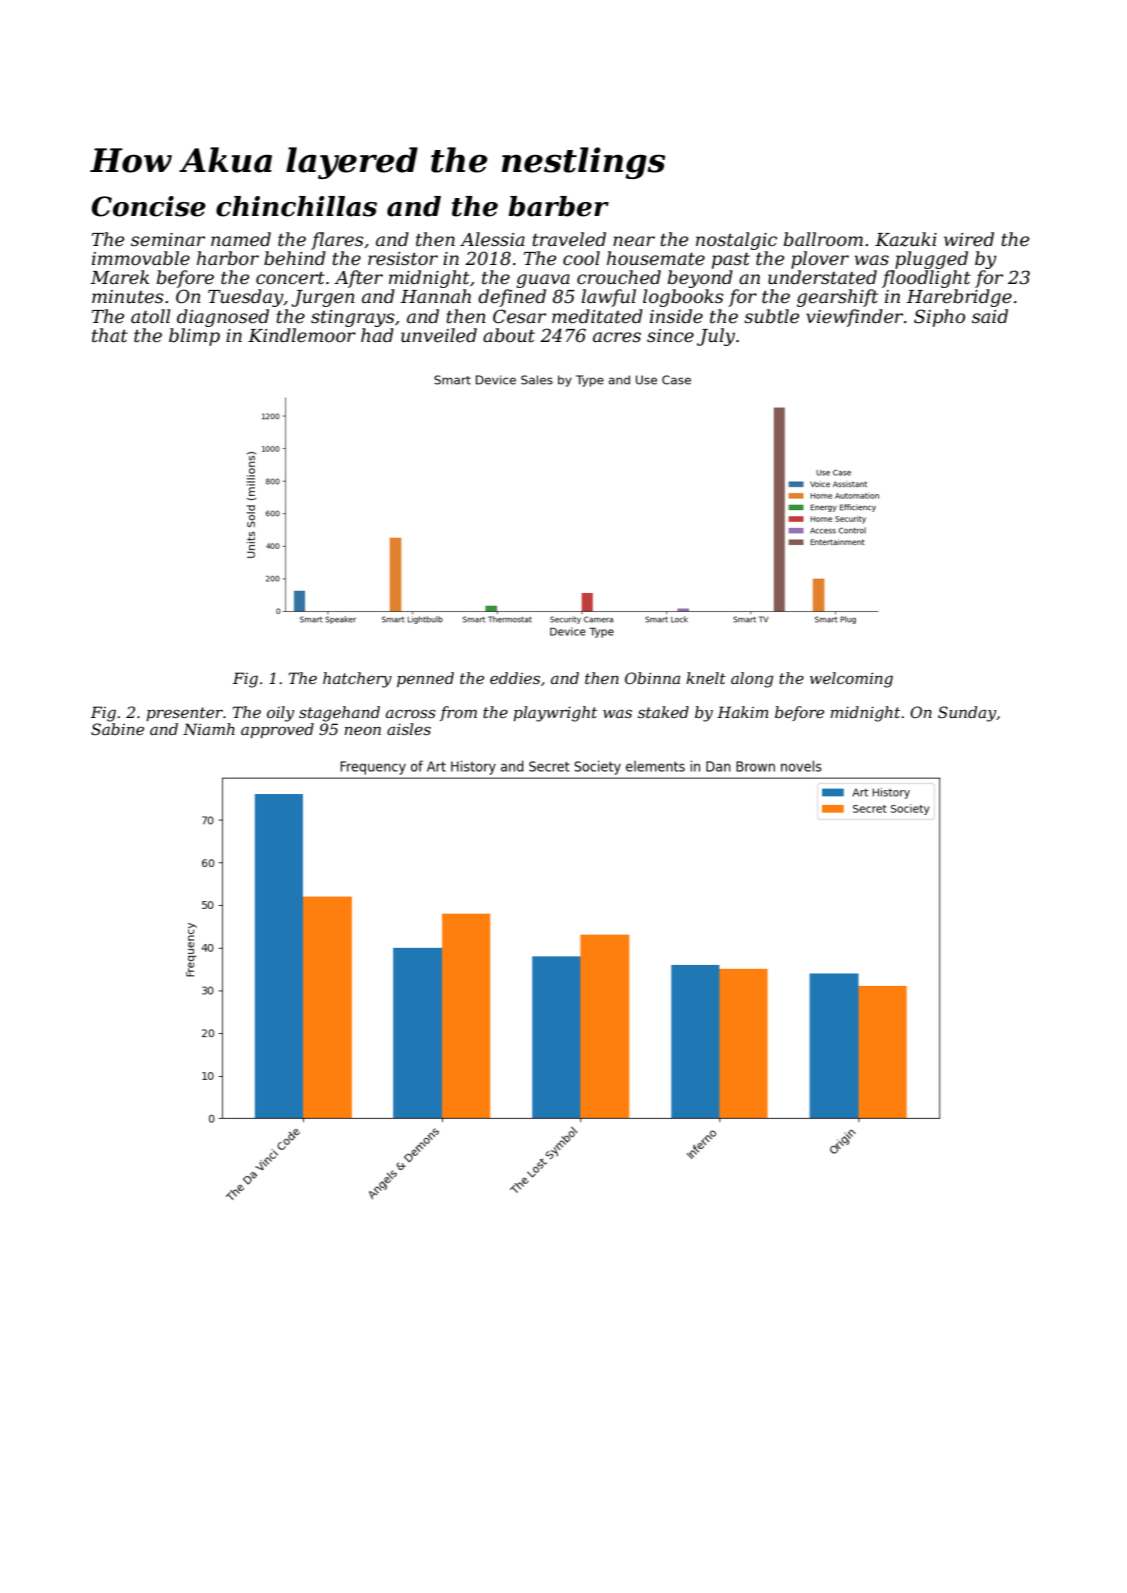 This screenshot has width=1127, height=1593. I want to click on hatchery, so click(357, 680).
